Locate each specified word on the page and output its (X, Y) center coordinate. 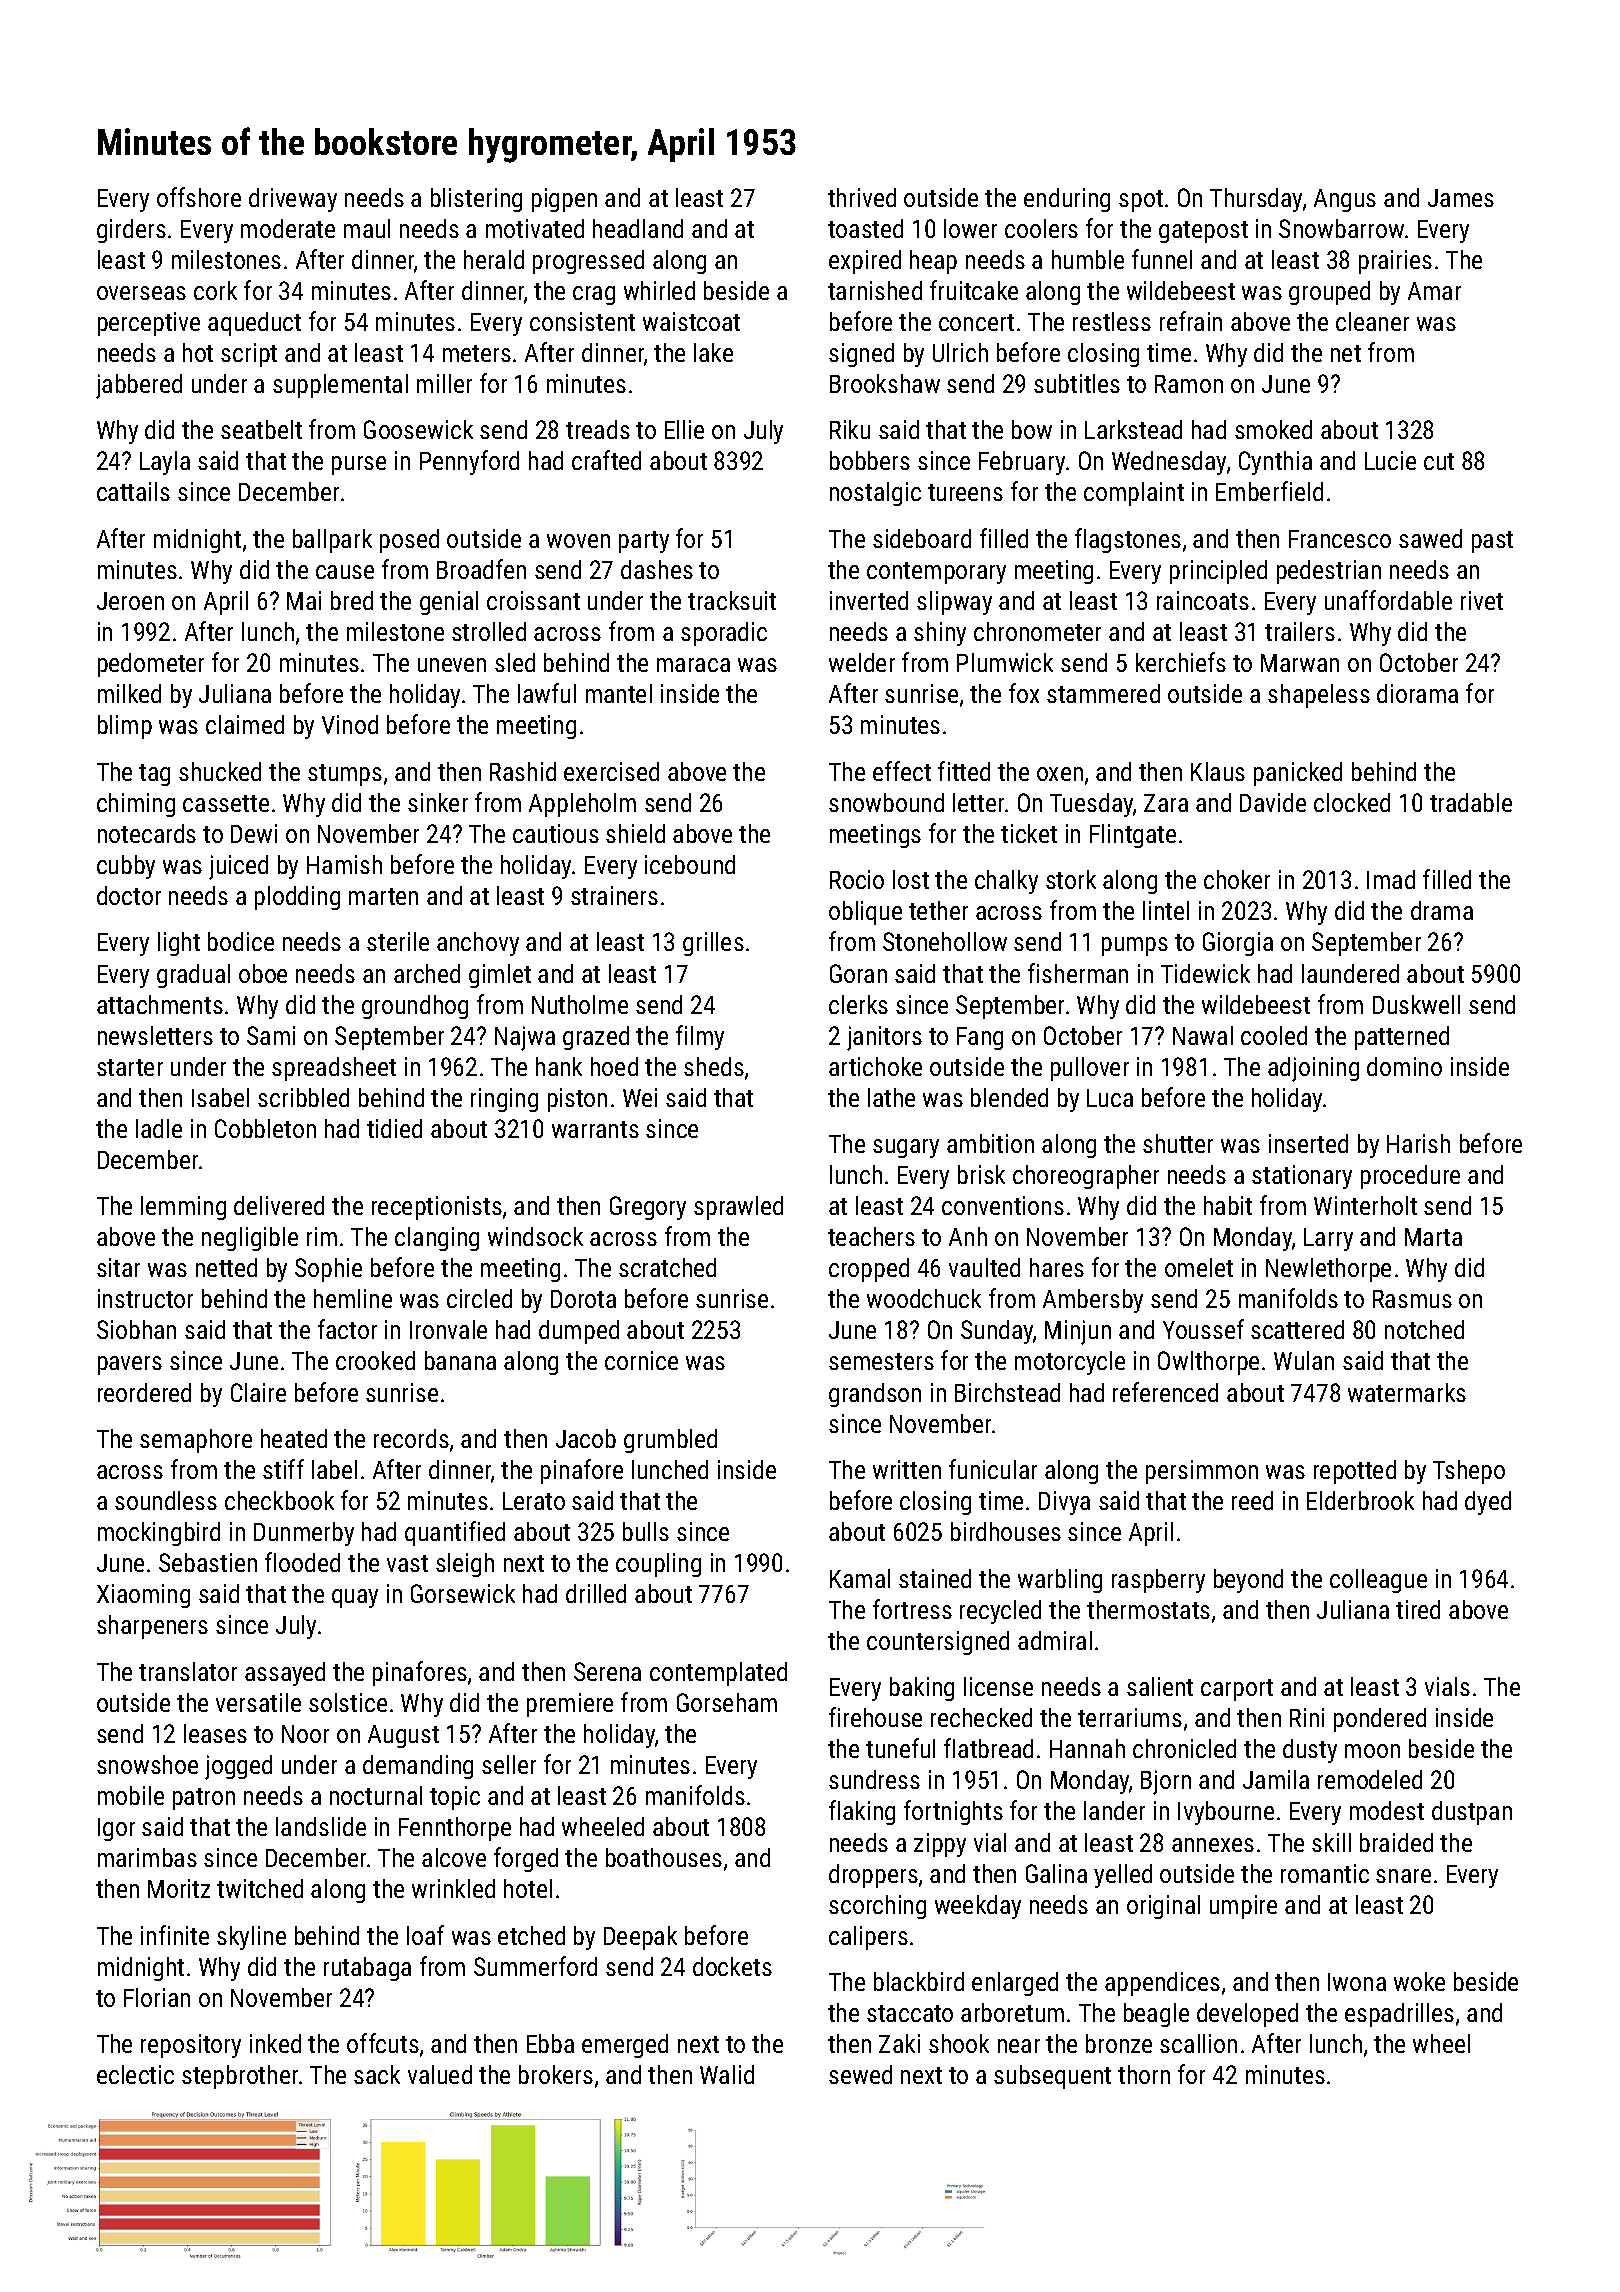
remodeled (1370, 1779)
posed (409, 541)
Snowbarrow (1341, 228)
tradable (1471, 802)
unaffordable (1388, 600)
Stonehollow (945, 941)
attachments (160, 1004)
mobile (131, 1795)
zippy (940, 1845)
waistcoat (691, 321)
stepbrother (240, 2077)
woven (578, 541)
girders (131, 231)
